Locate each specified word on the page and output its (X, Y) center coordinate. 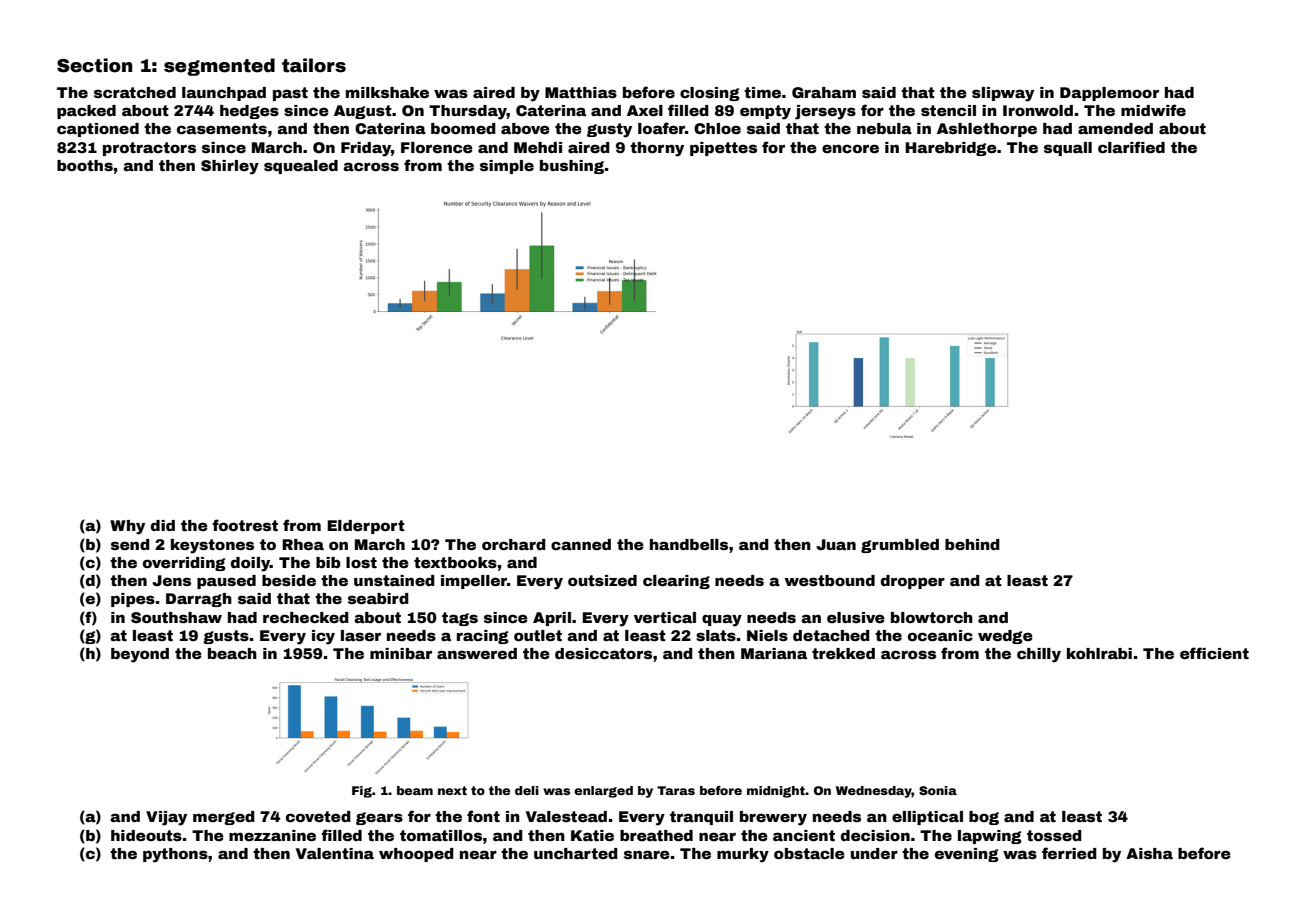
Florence (437, 147)
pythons (175, 855)
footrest (245, 525)
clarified (1131, 147)
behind (972, 544)
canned (581, 544)
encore (850, 148)
